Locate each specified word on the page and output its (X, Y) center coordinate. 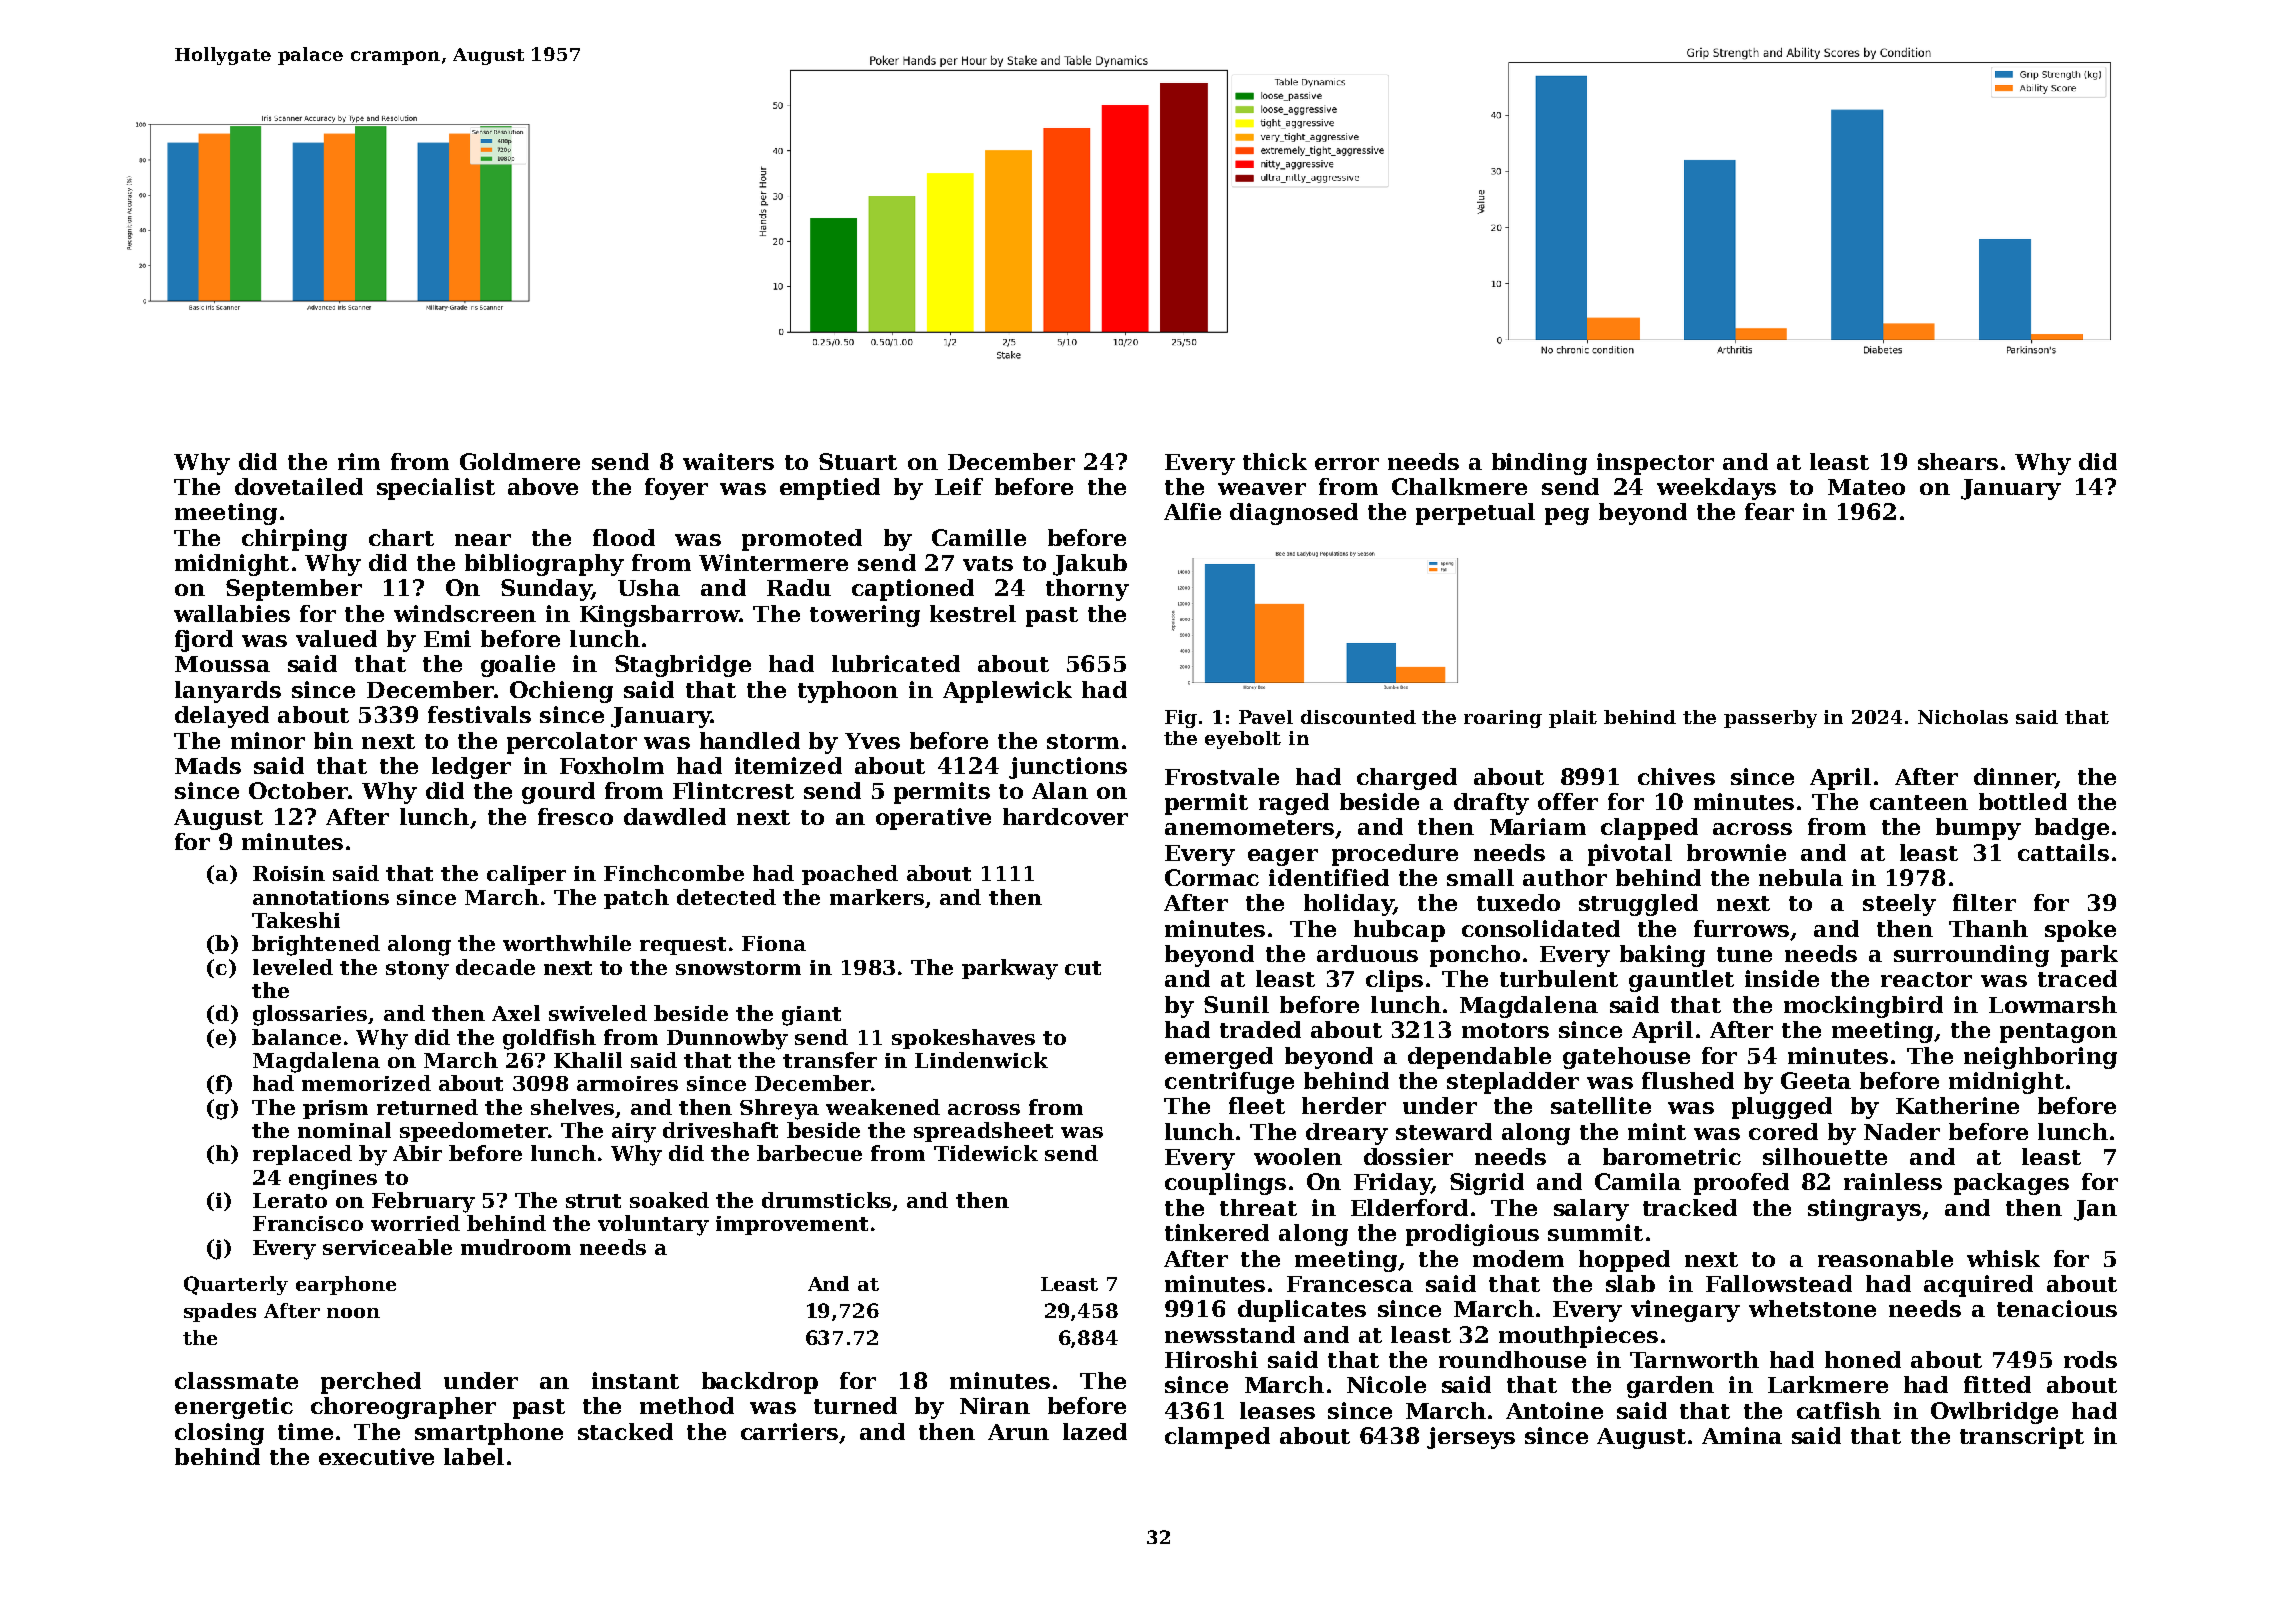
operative (933, 819)
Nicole (1386, 1384)
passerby (1770, 719)
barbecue (809, 1153)
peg (1567, 516)
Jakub (1090, 565)
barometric (1672, 1156)
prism (335, 1109)
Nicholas (1963, 717)
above (543, 486)
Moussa (222, 664)
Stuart (858, 461)
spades (220, 1312)
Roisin (289, 873)
